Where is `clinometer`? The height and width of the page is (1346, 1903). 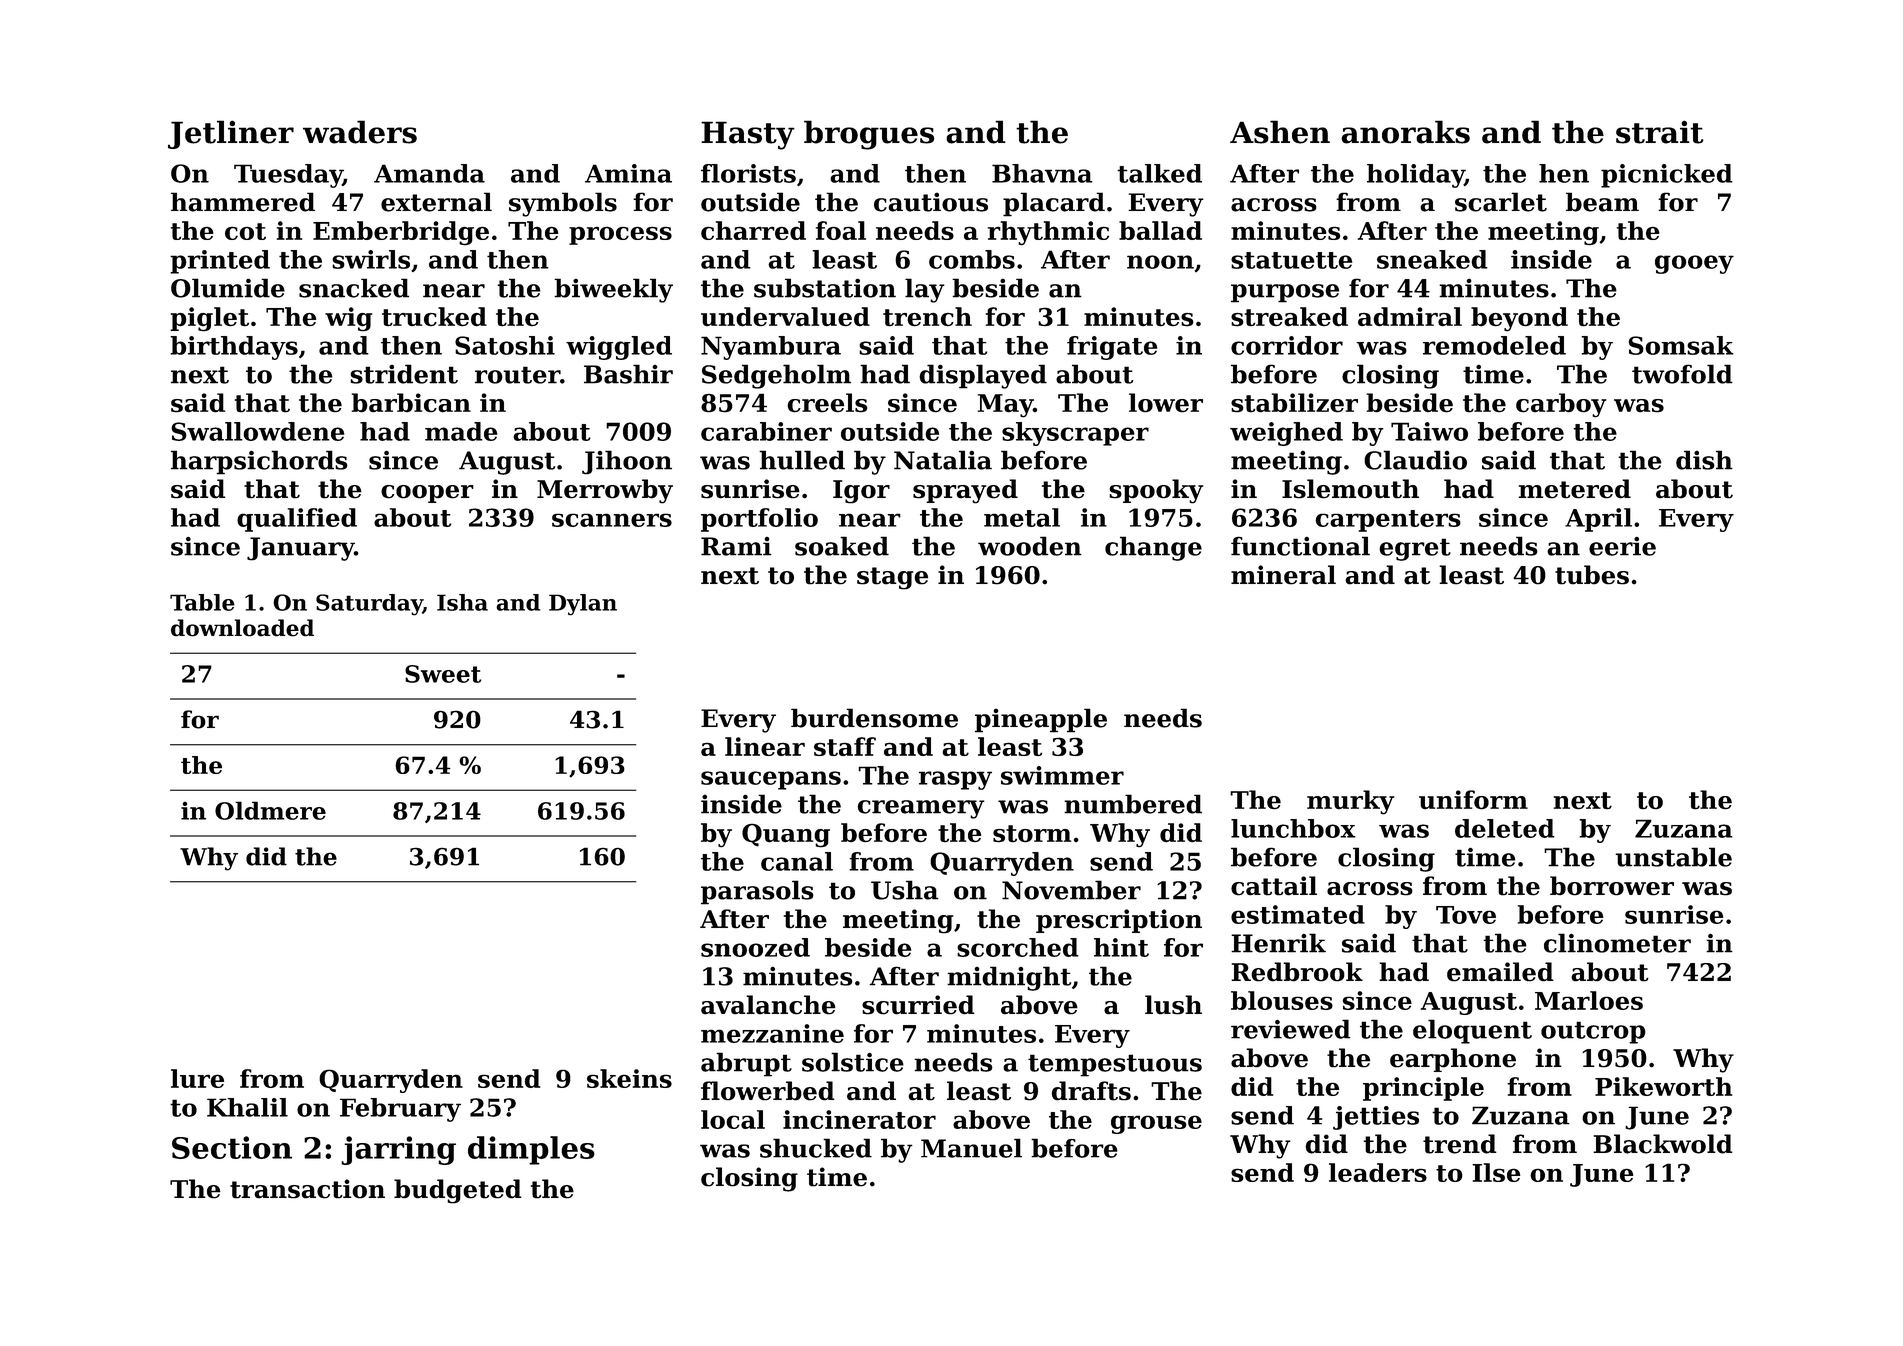 clinometer is located at coordinates (1617, 943).
